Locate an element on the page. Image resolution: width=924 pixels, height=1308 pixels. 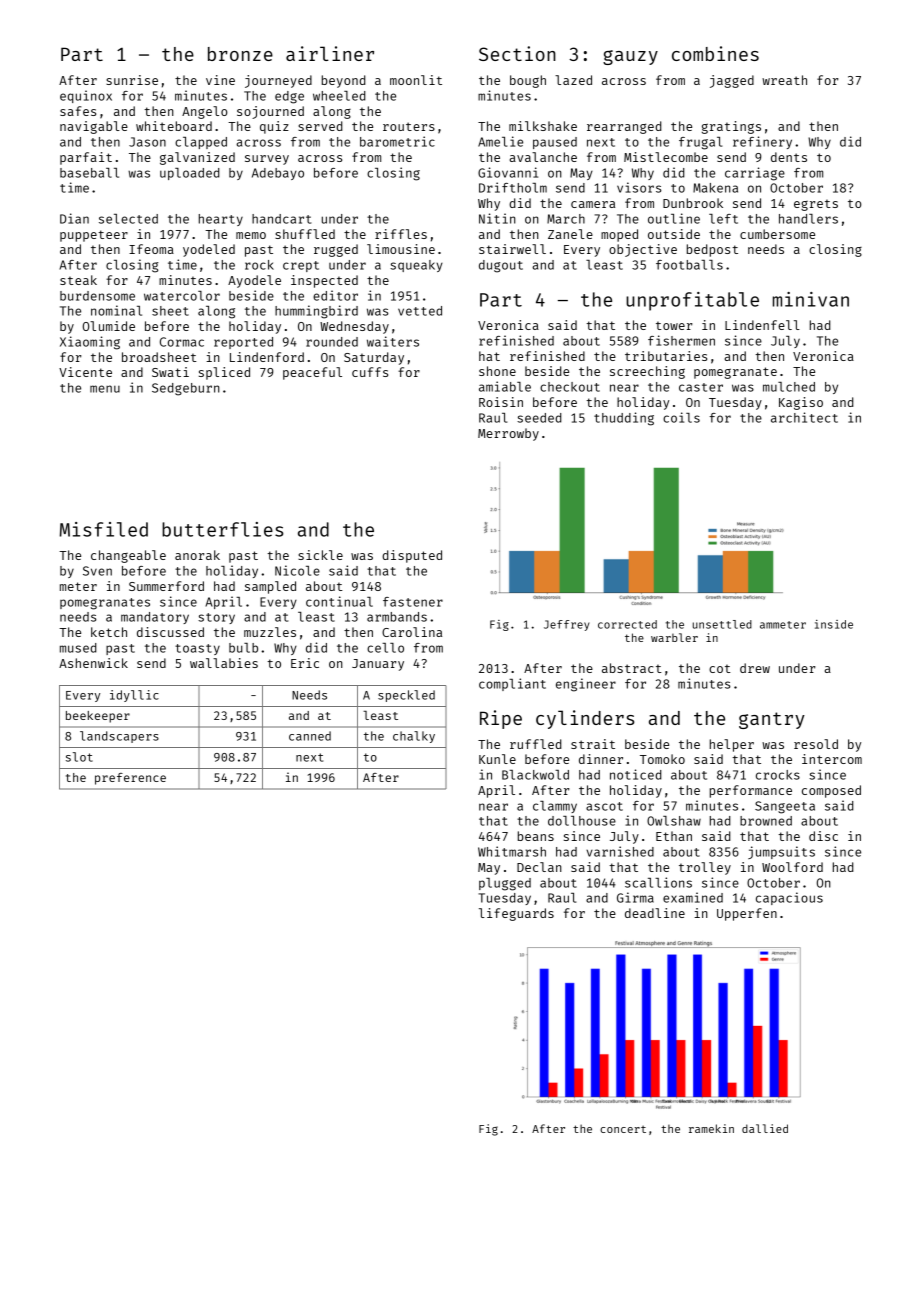
speckled is located at coordinates (406, 696).
